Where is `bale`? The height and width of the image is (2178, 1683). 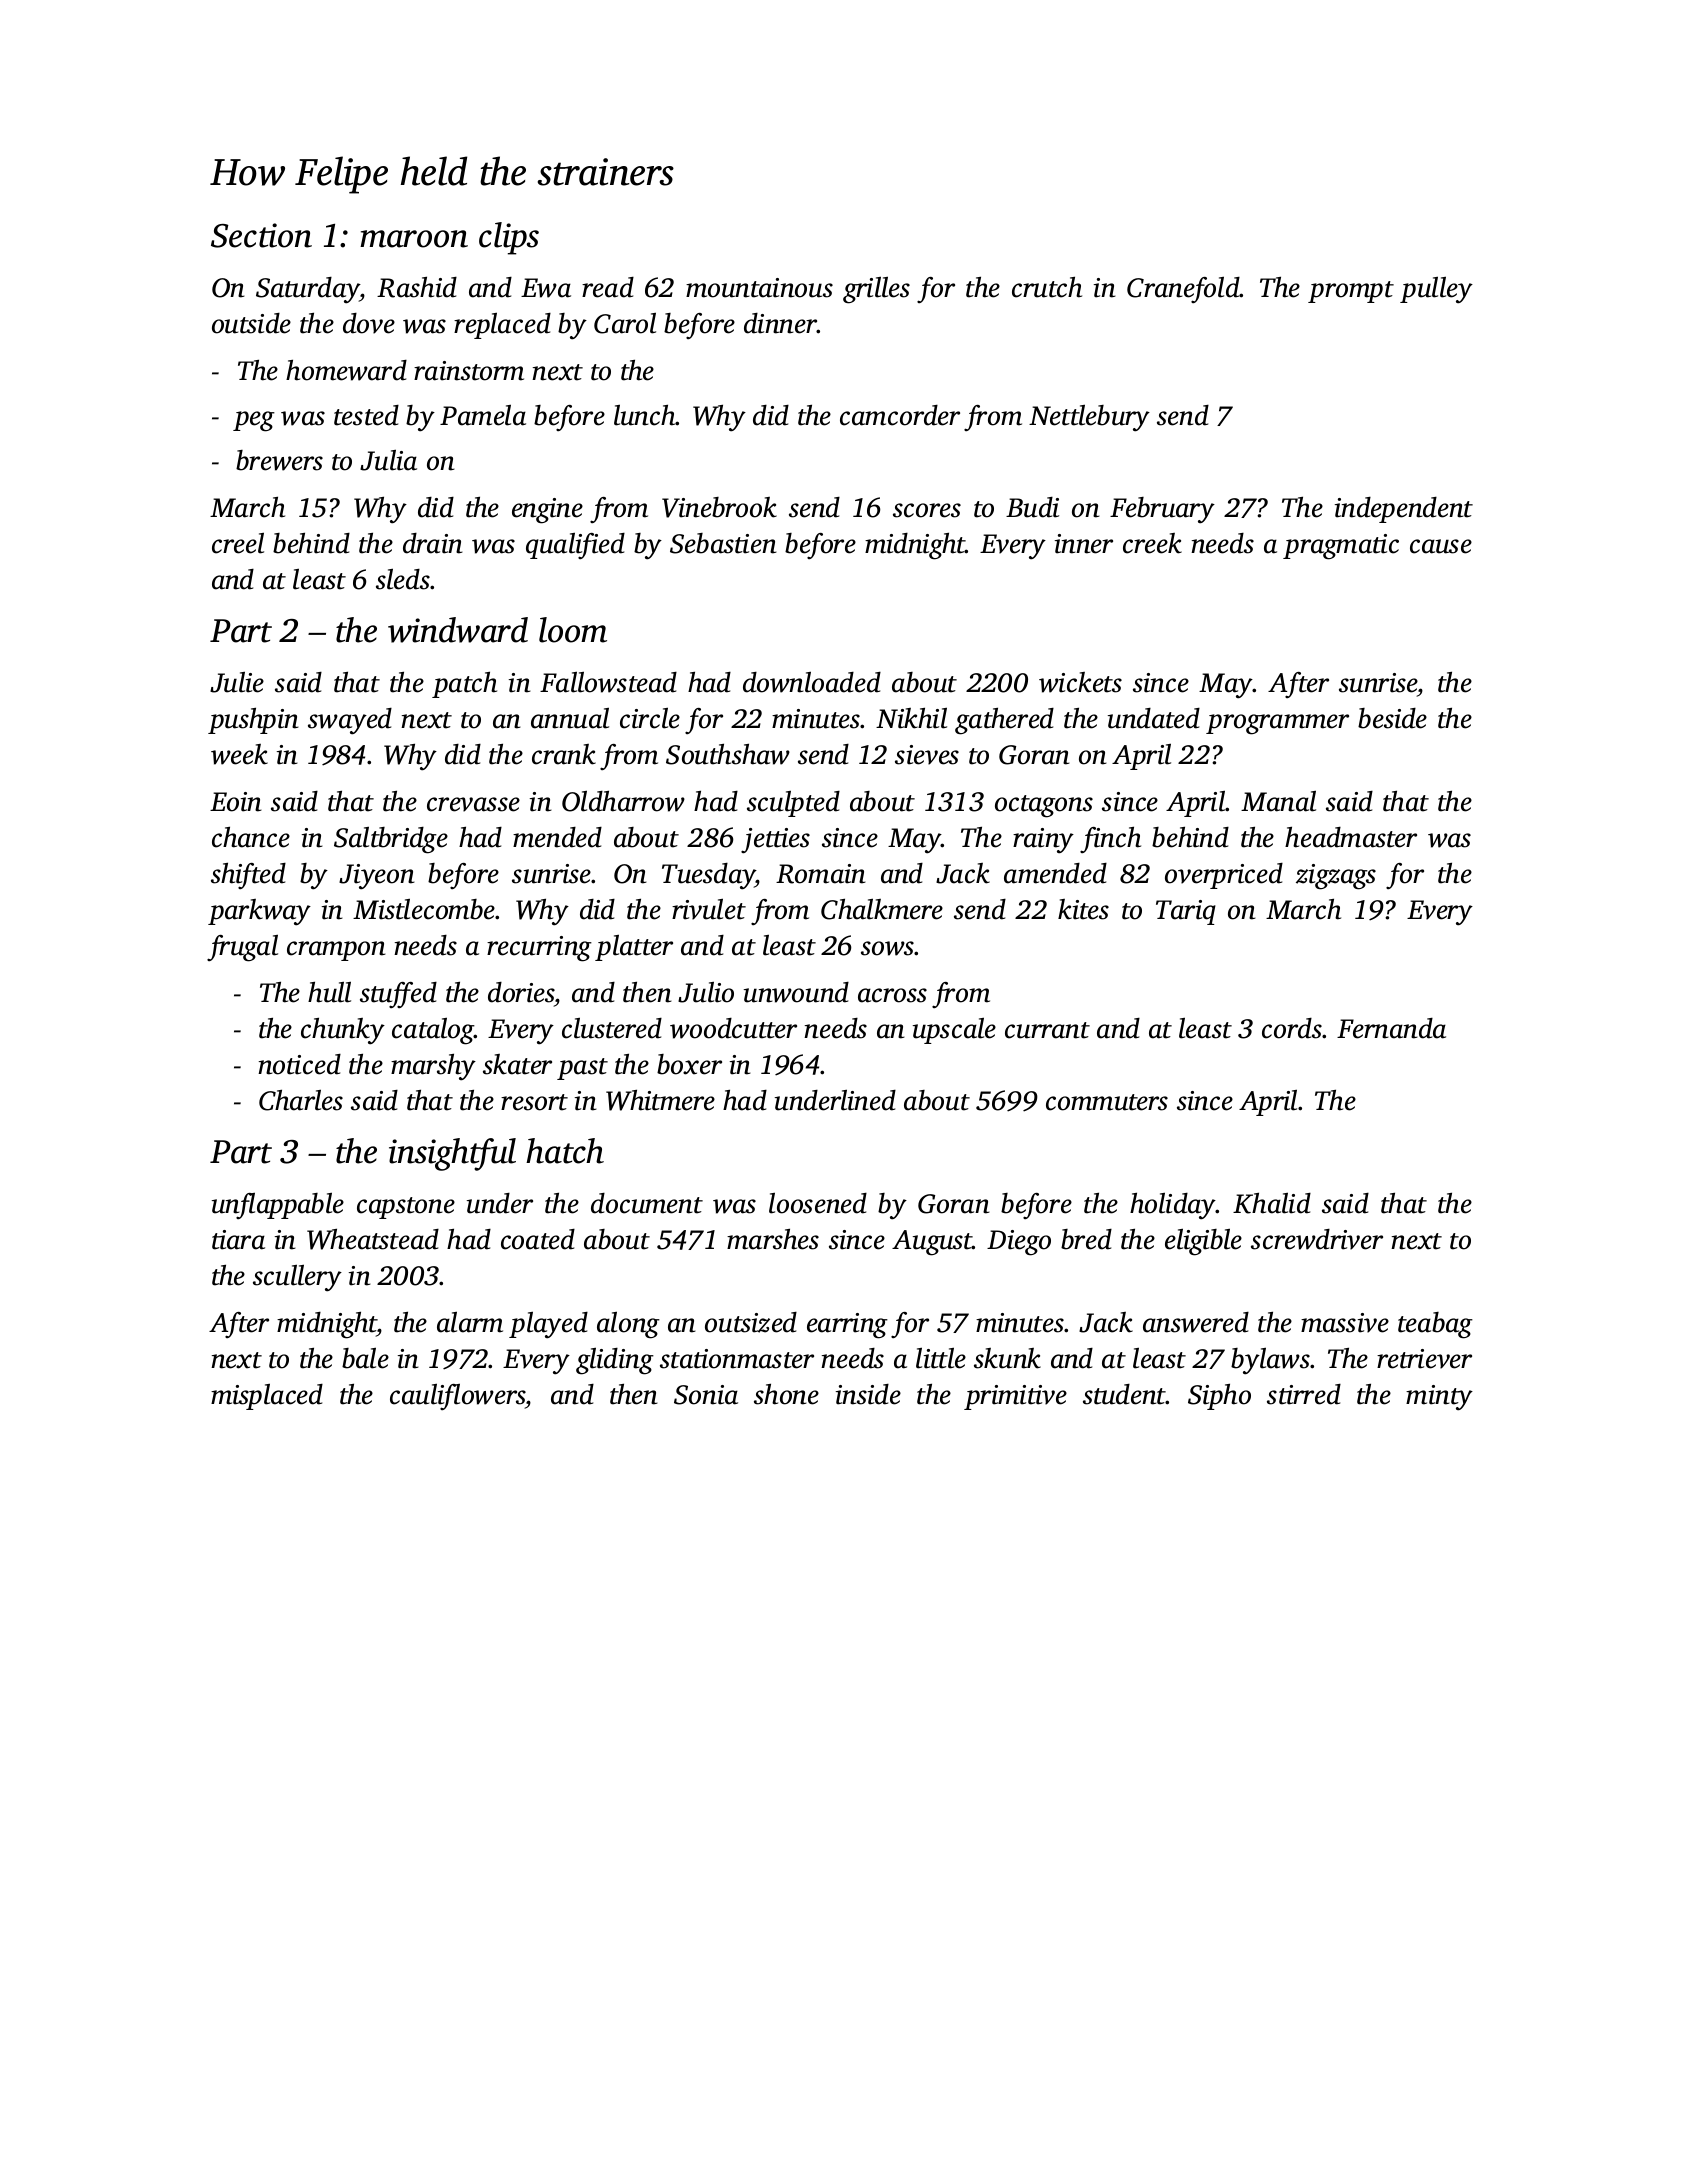 bale is located at coordinates (365, 1358).
